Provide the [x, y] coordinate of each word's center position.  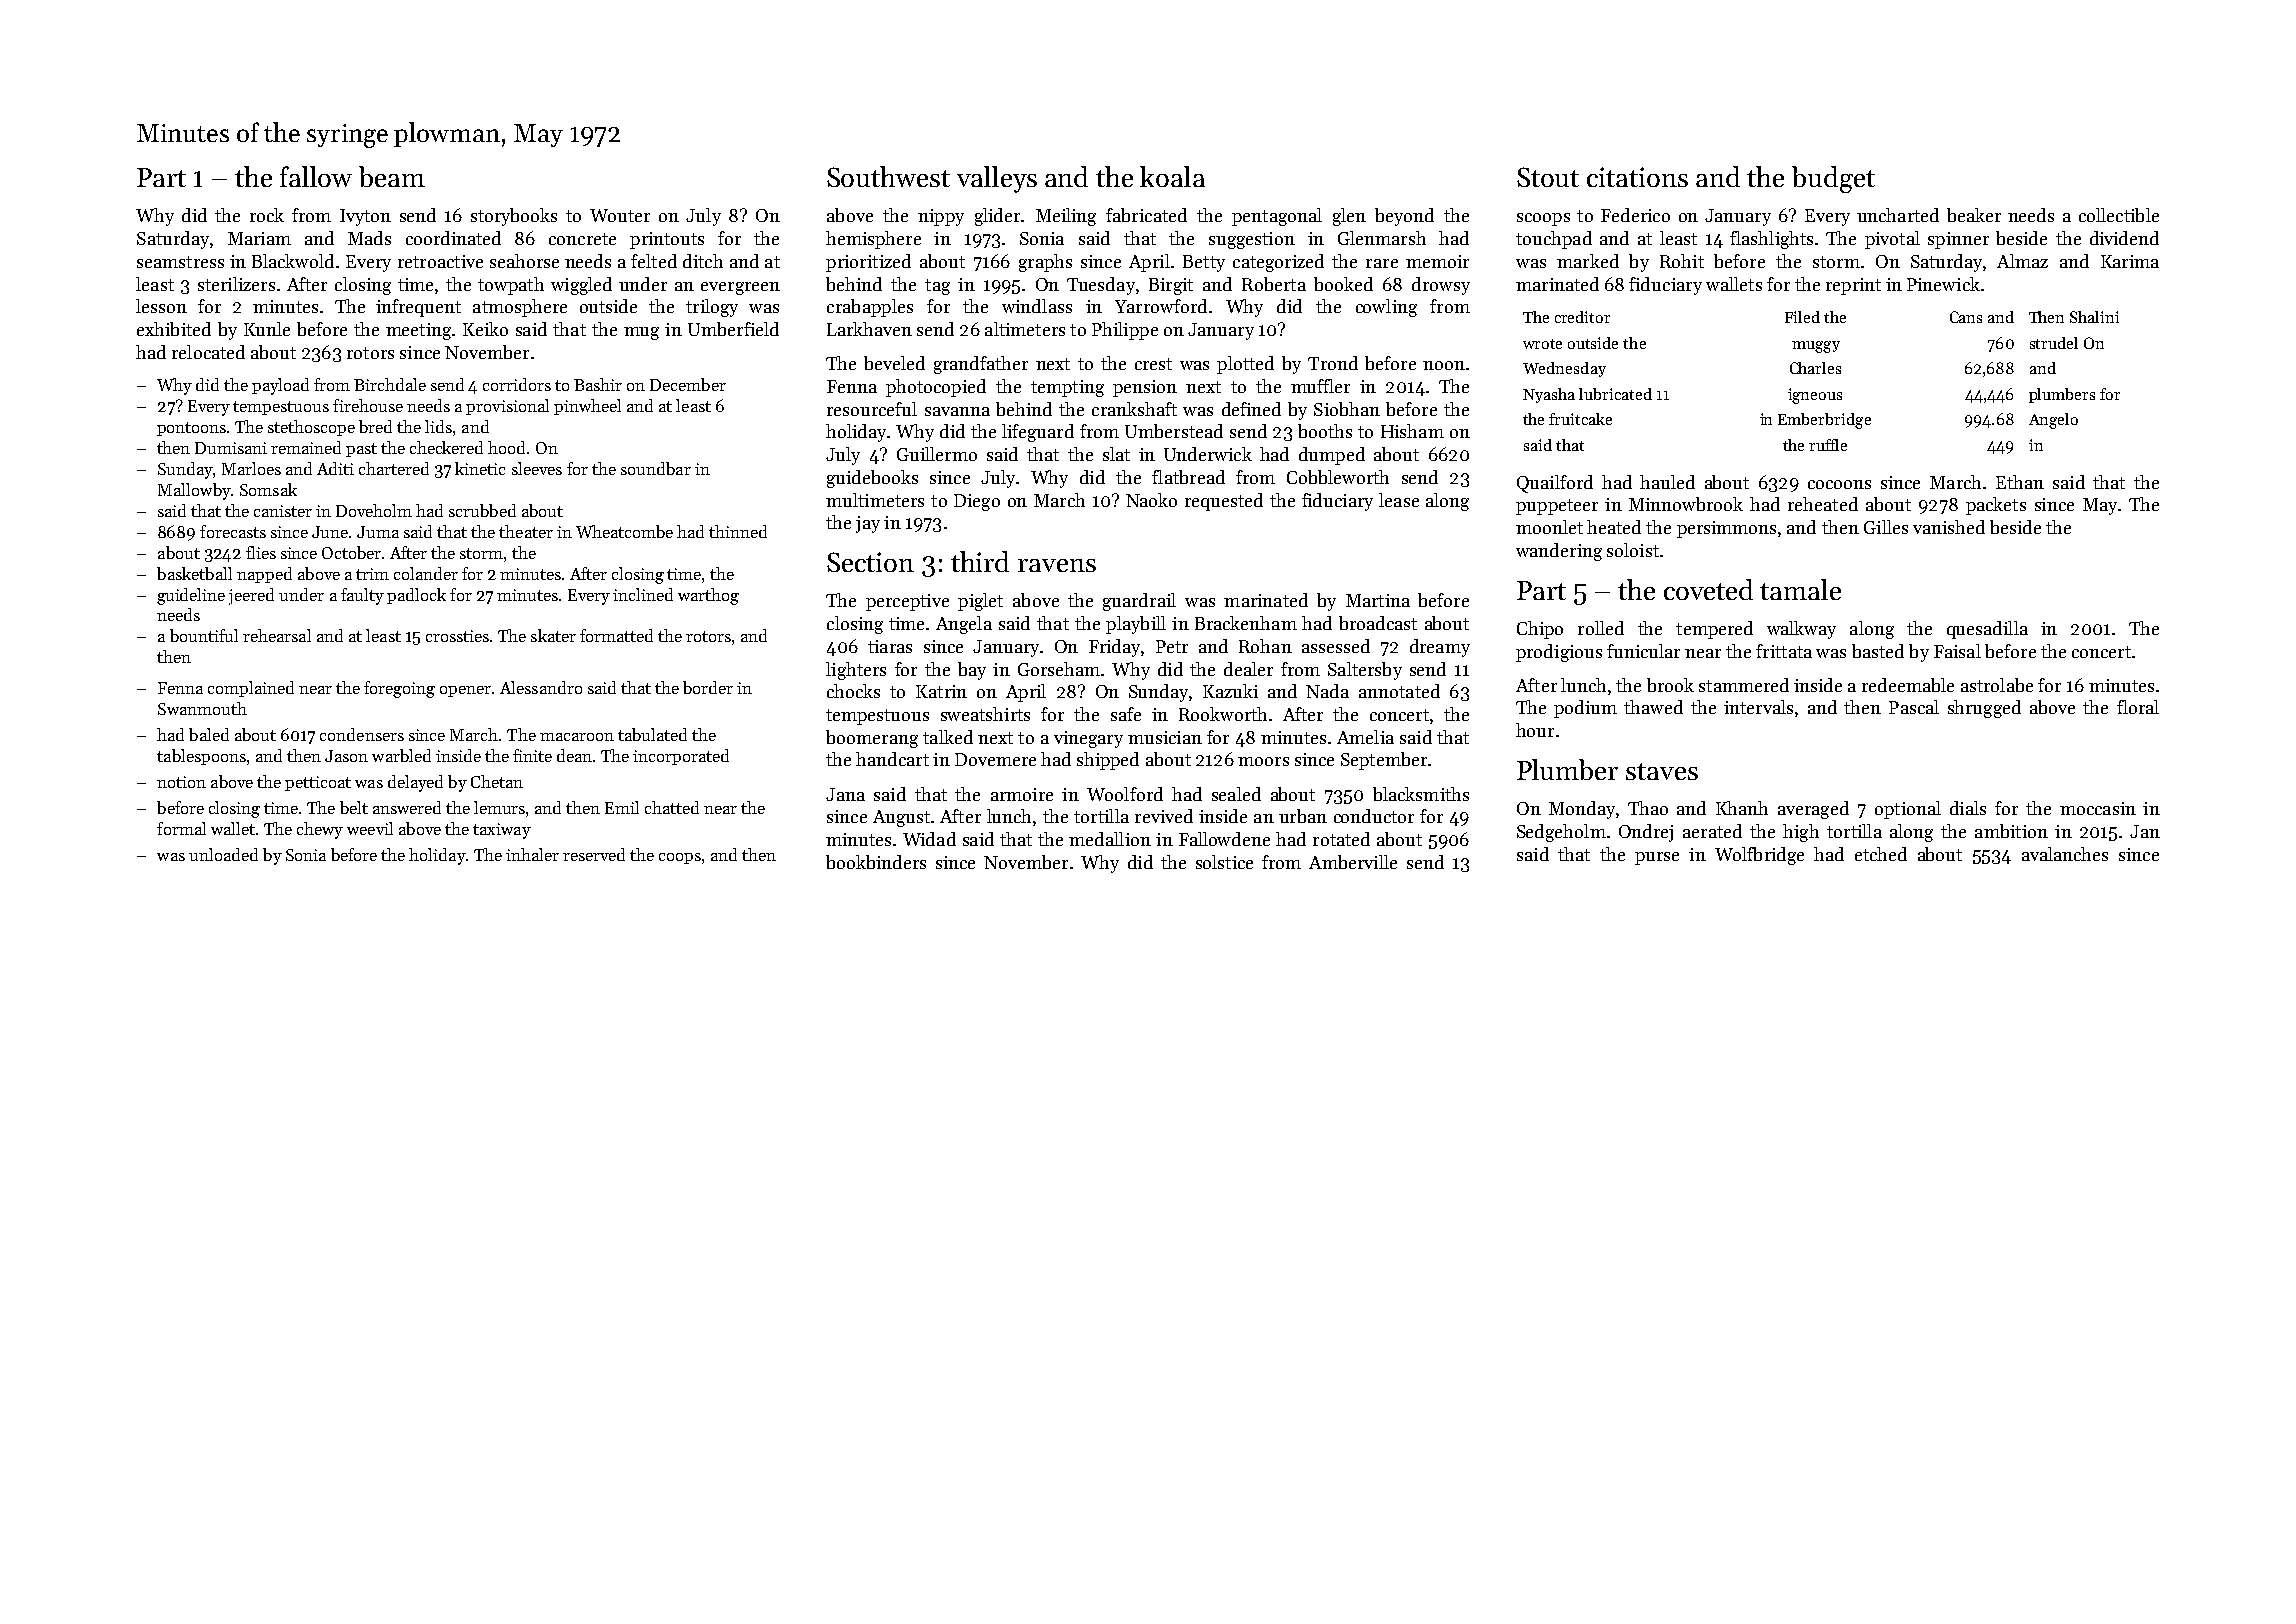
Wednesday [1564, 369]
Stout [1548, 177]
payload [280, 386]
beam [392, 176]
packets [1996, 506]
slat [1116, 454]
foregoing [399, 689]
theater [526, 531]
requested [1224, 502]
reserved [594, 854]
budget [1833, 179]
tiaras [890, 646]
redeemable [1908, 685]
